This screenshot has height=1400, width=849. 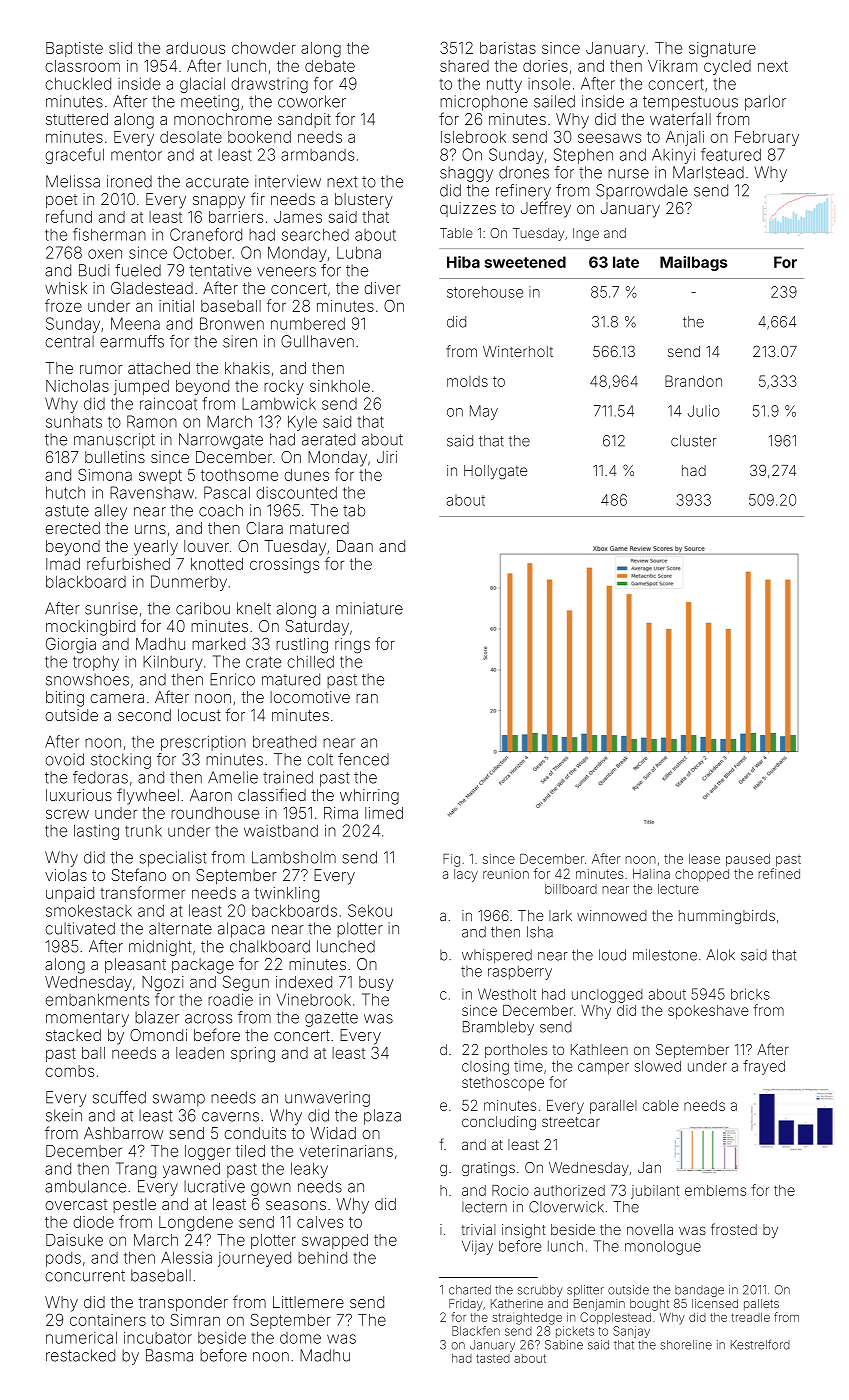 I want to click on sunhats, so click(x=74, y=422).
